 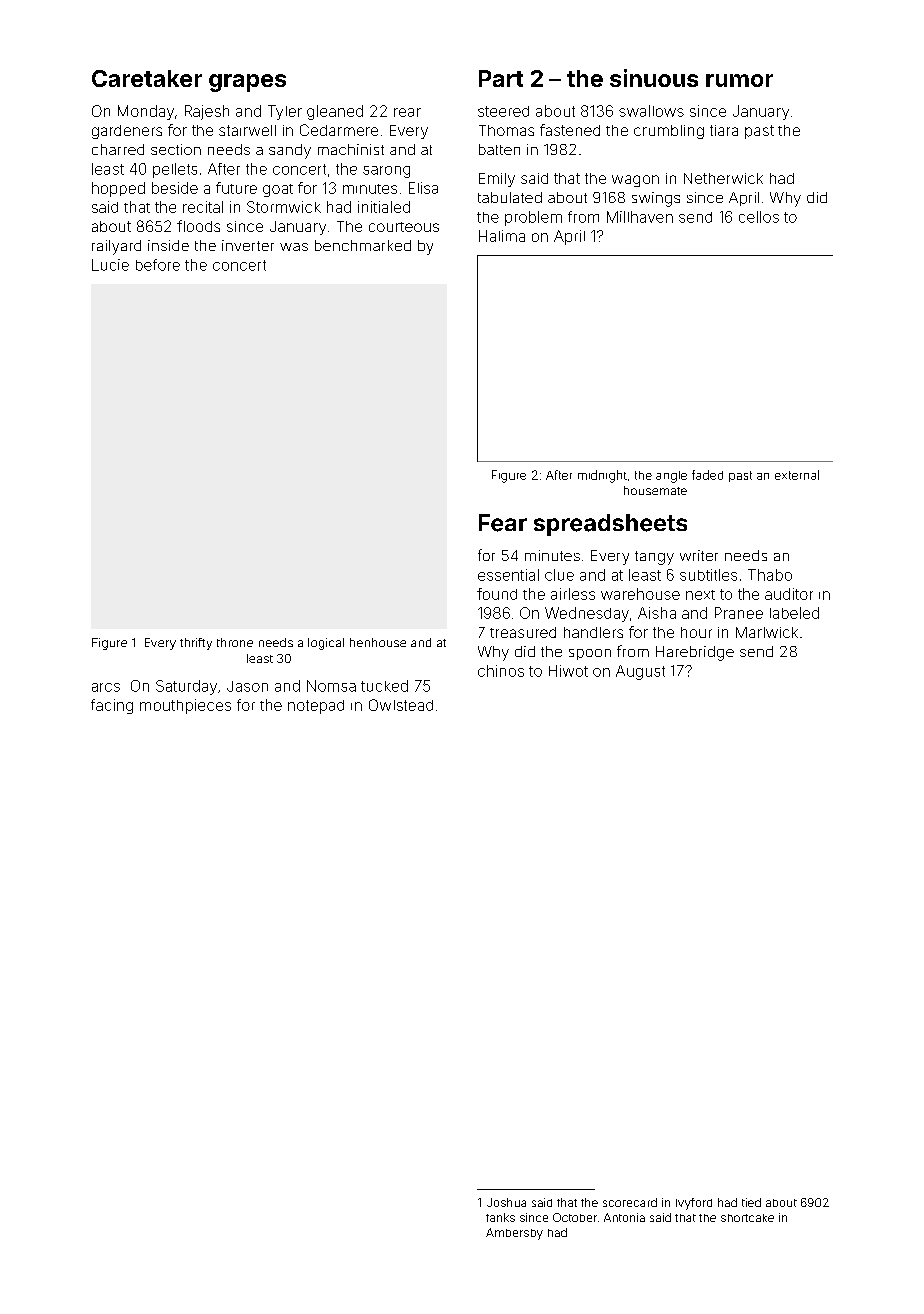 What do you see at coordinates (770, 575) in the image?
I see `Thabo` at bounding box center [770, 575].
